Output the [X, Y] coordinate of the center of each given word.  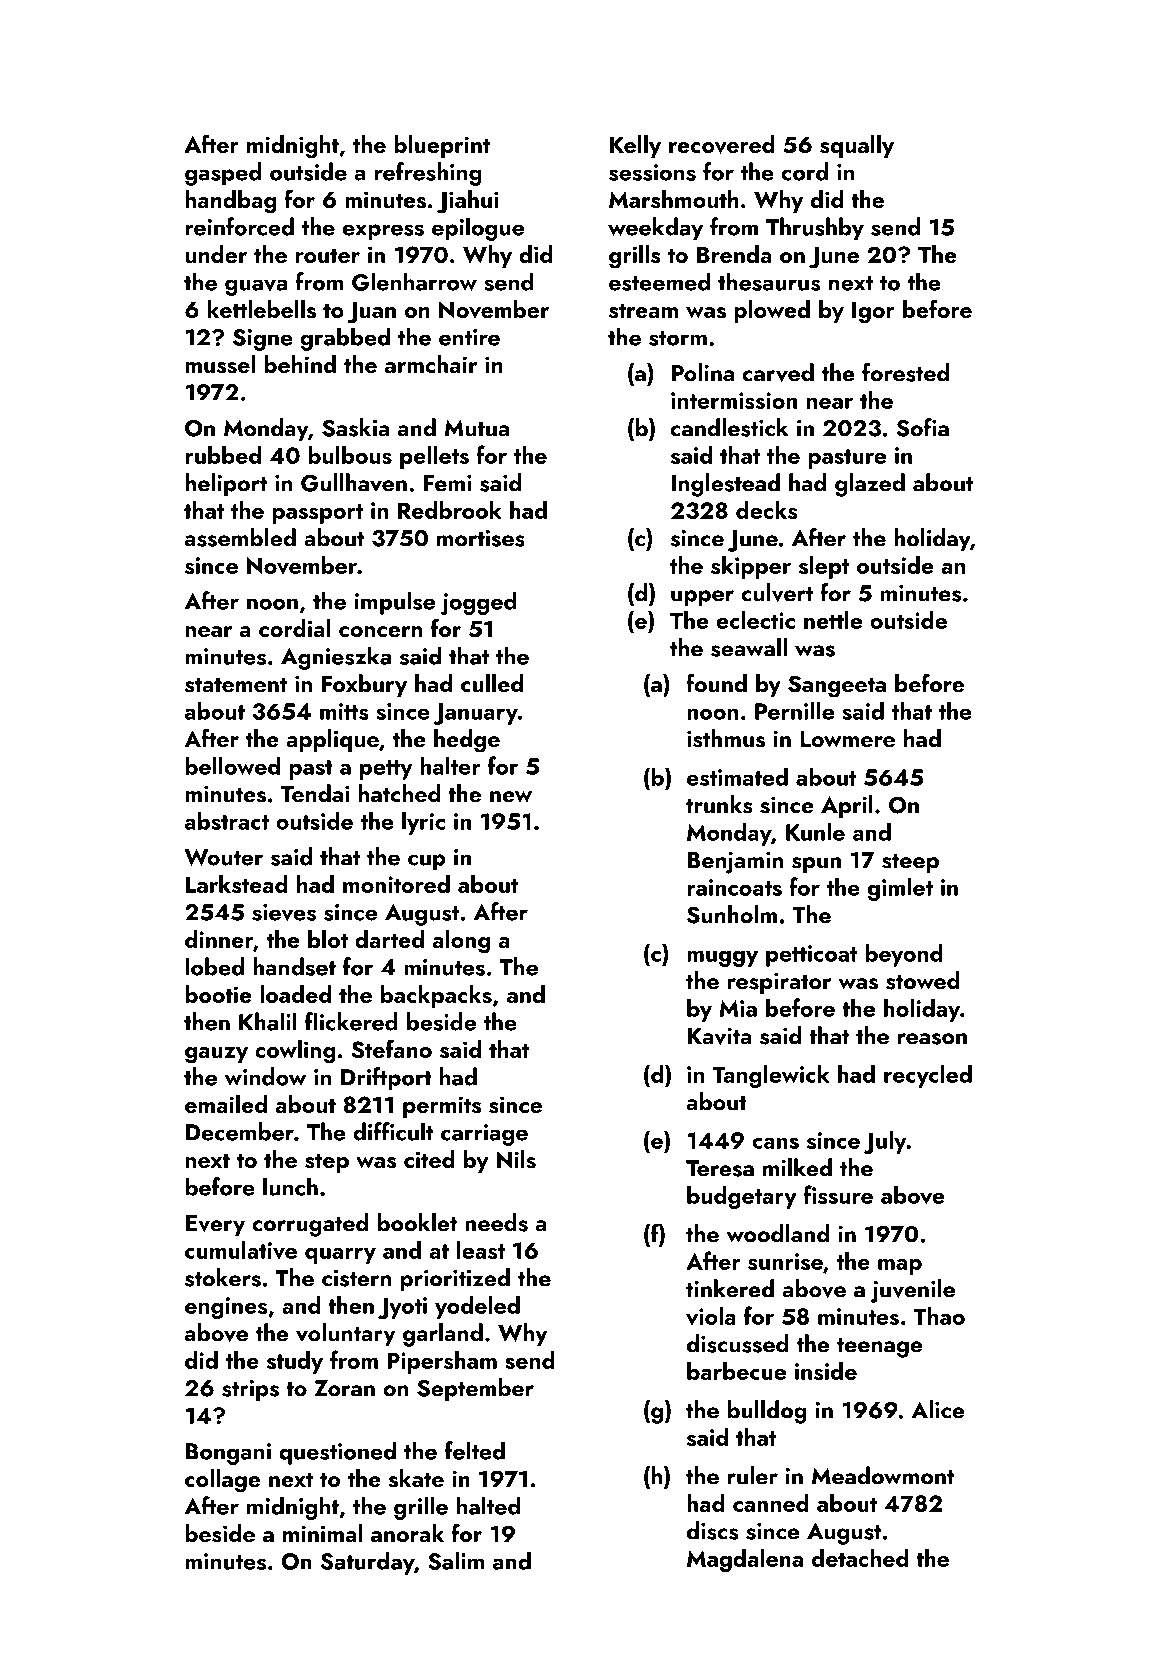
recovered [722, 144]
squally [857, 146]
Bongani [228, 1454]
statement [236, 685]
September [475, 1389]
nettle [833, 619]
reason [932, 1039]
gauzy [216, 1055]
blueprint [442, 146]
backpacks [436, 996]
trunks [719, 804]
